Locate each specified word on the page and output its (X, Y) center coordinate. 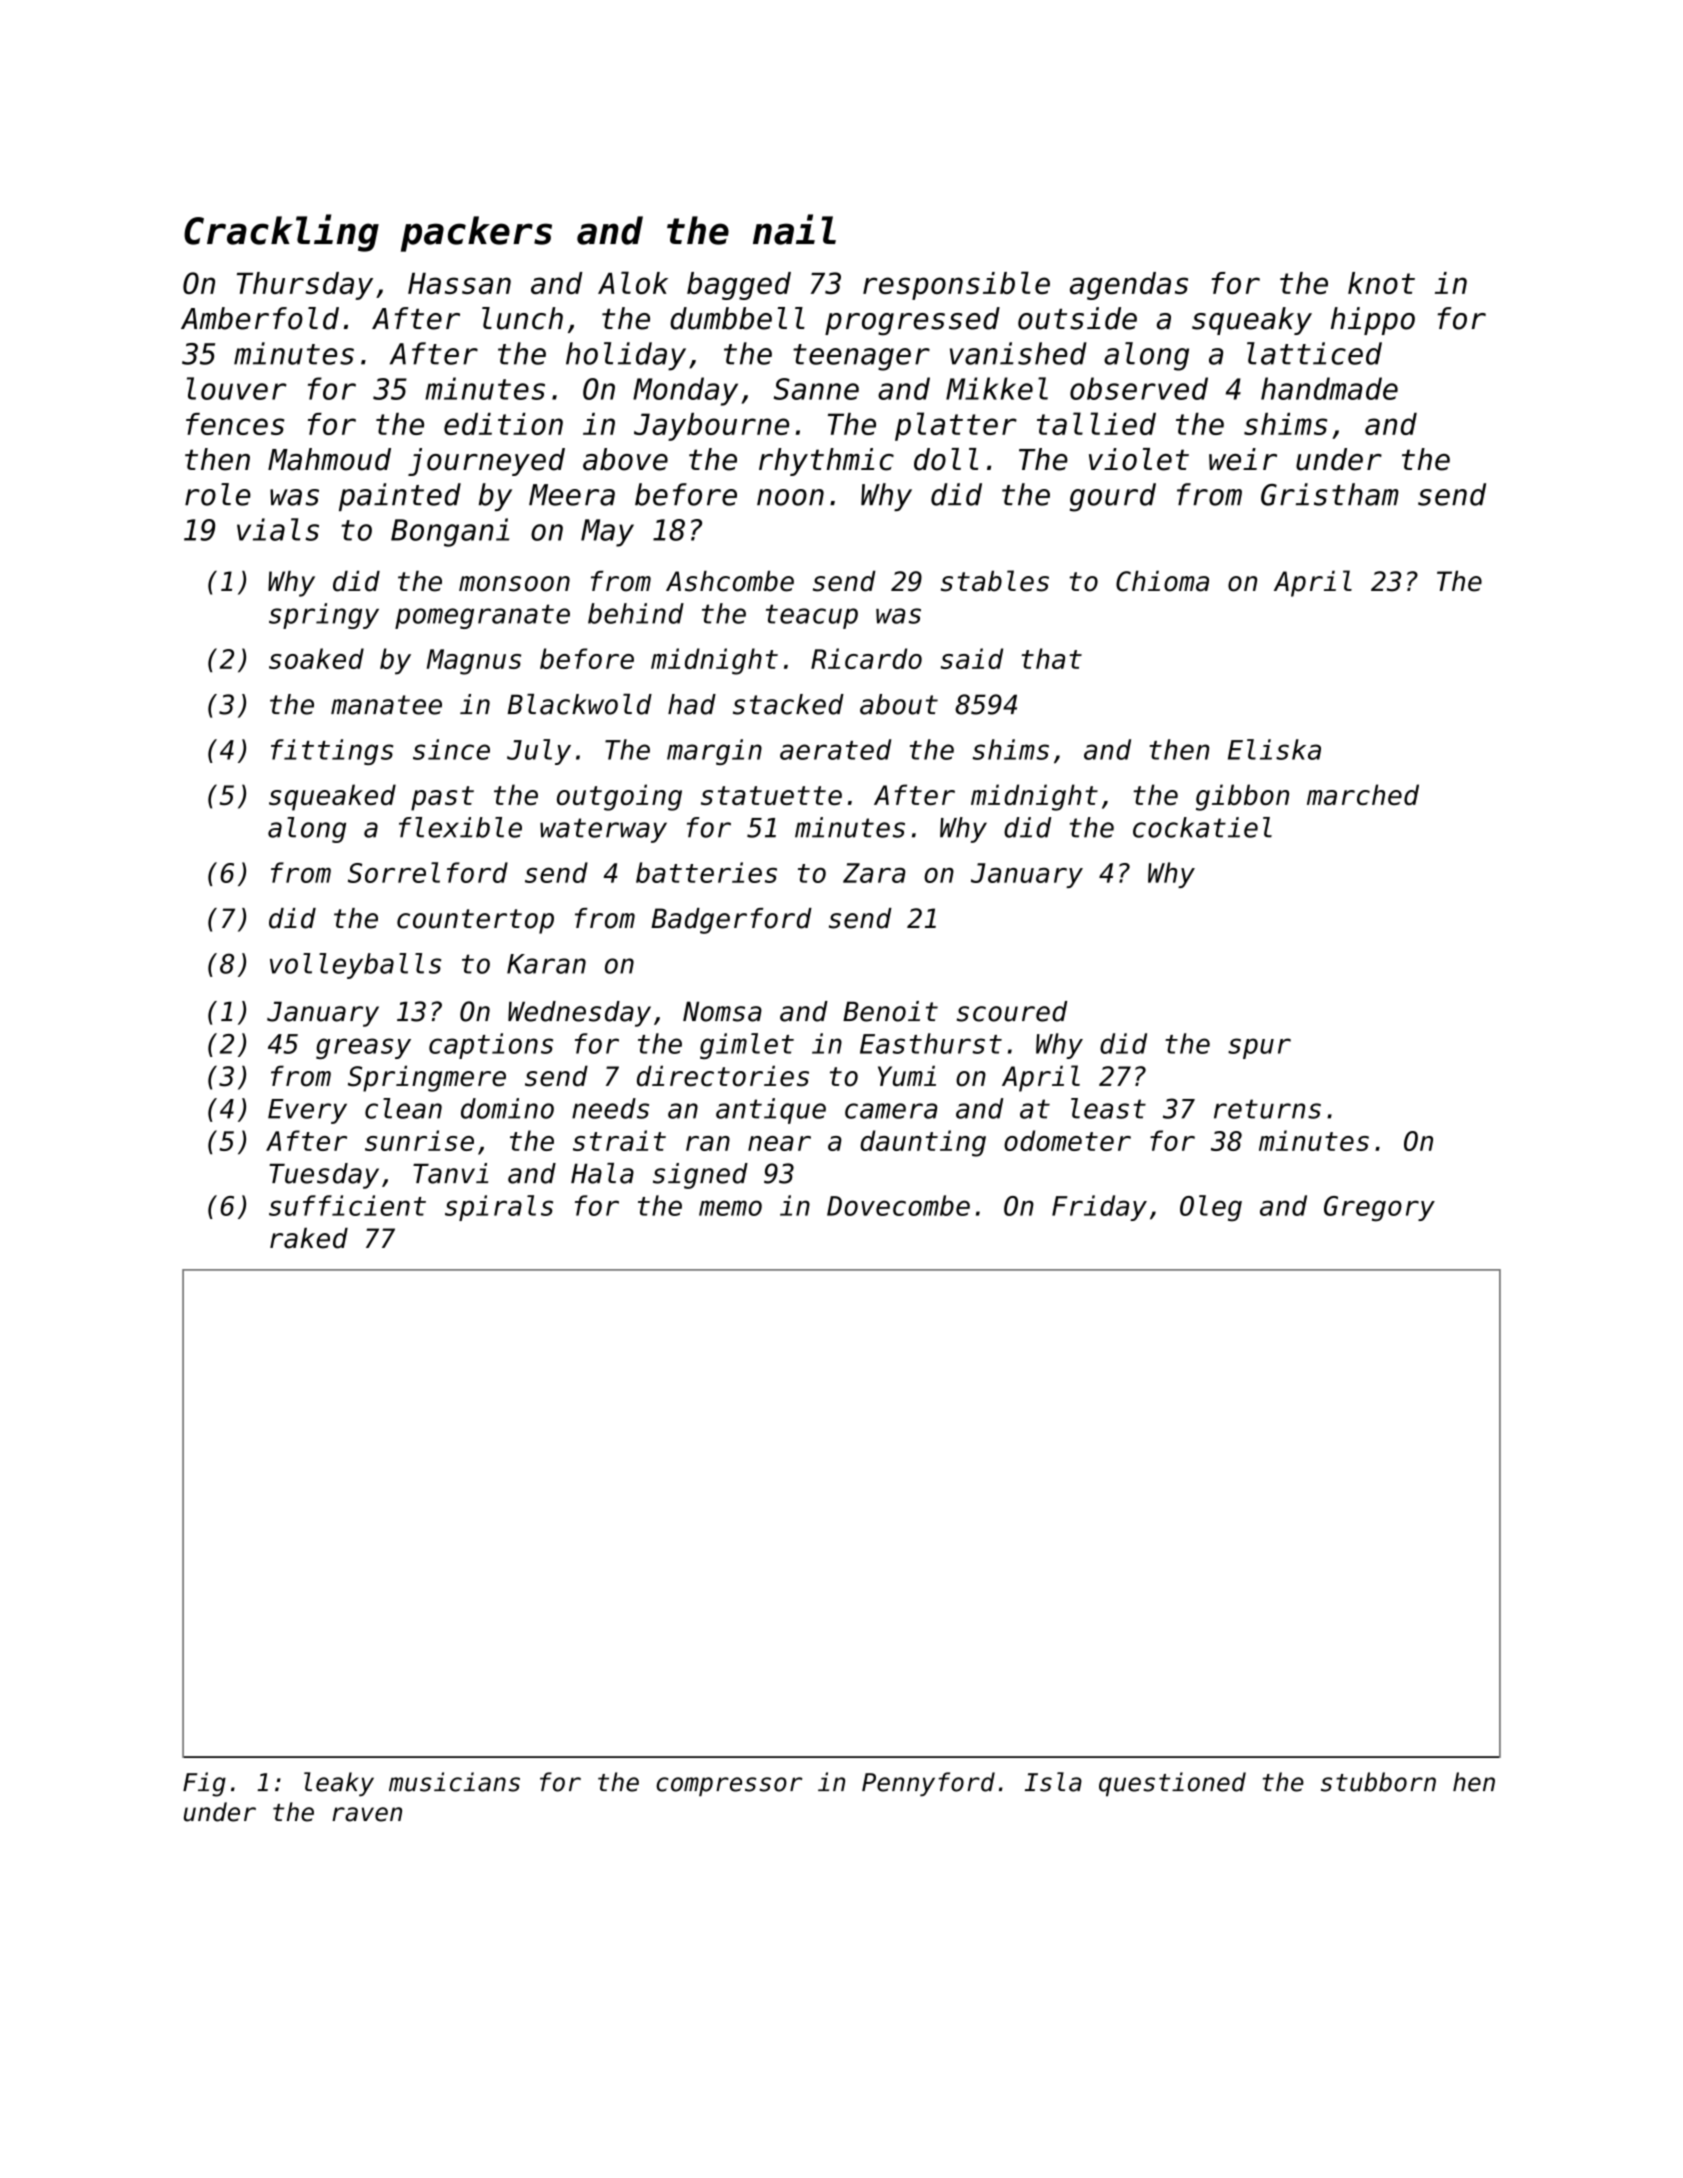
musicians (454, 1782)
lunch (522, 318)
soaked (316, 658)
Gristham (1330, 494)
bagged (739, 286)
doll (946, 459)
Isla (1053, 1782)
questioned (1172, 1784)
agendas (1129, 286)
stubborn (1378, 1782)
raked (309, 1238)
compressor (729, 1786)
